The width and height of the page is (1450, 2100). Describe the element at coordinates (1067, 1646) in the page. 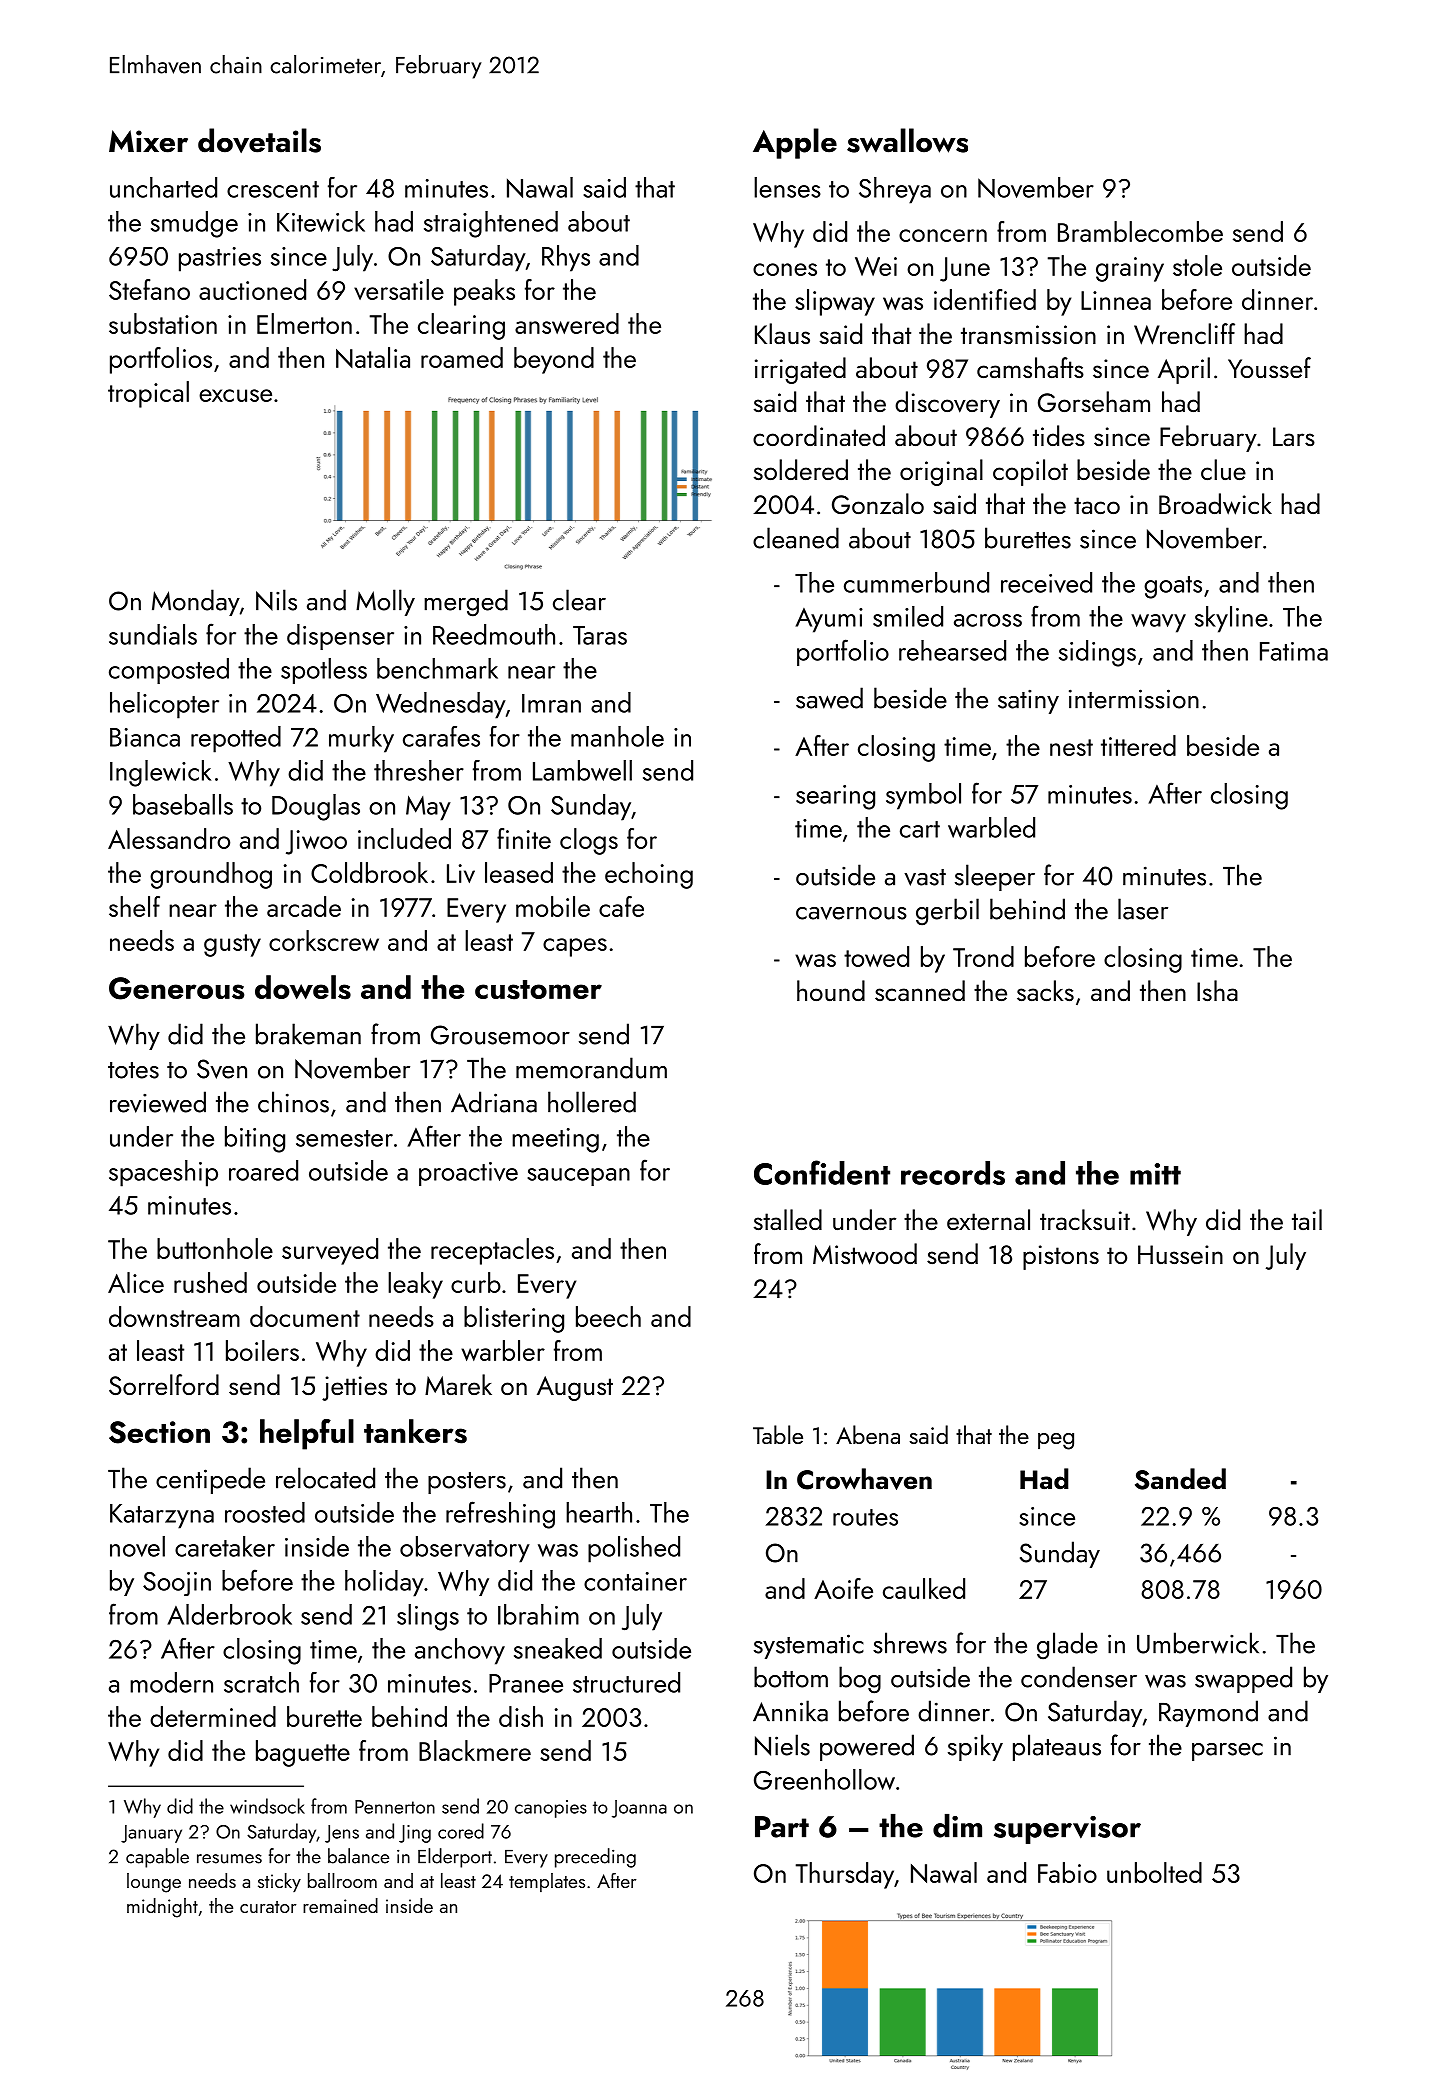

I see `glade` at that location.
